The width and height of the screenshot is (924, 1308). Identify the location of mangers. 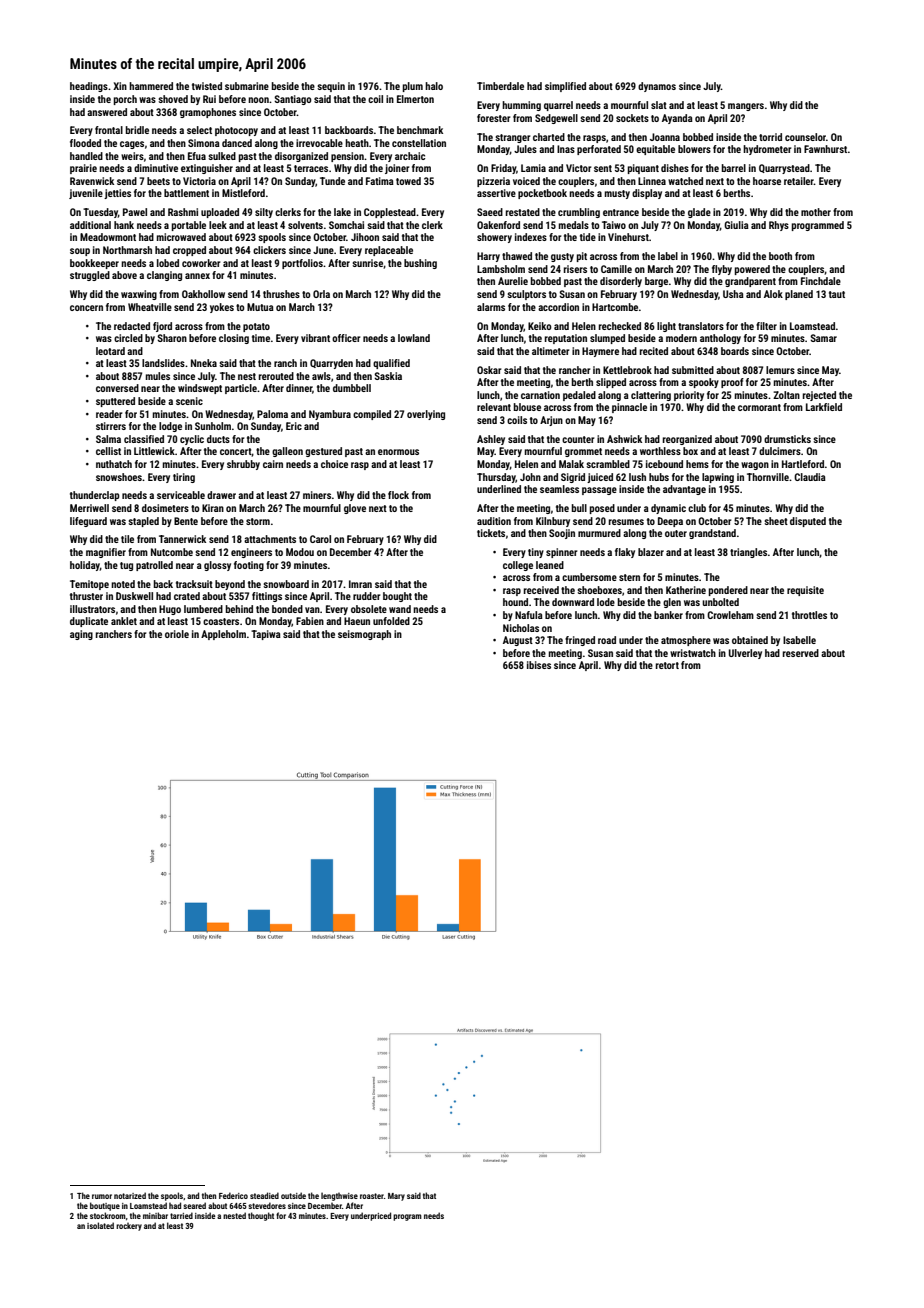
(746, 107).
